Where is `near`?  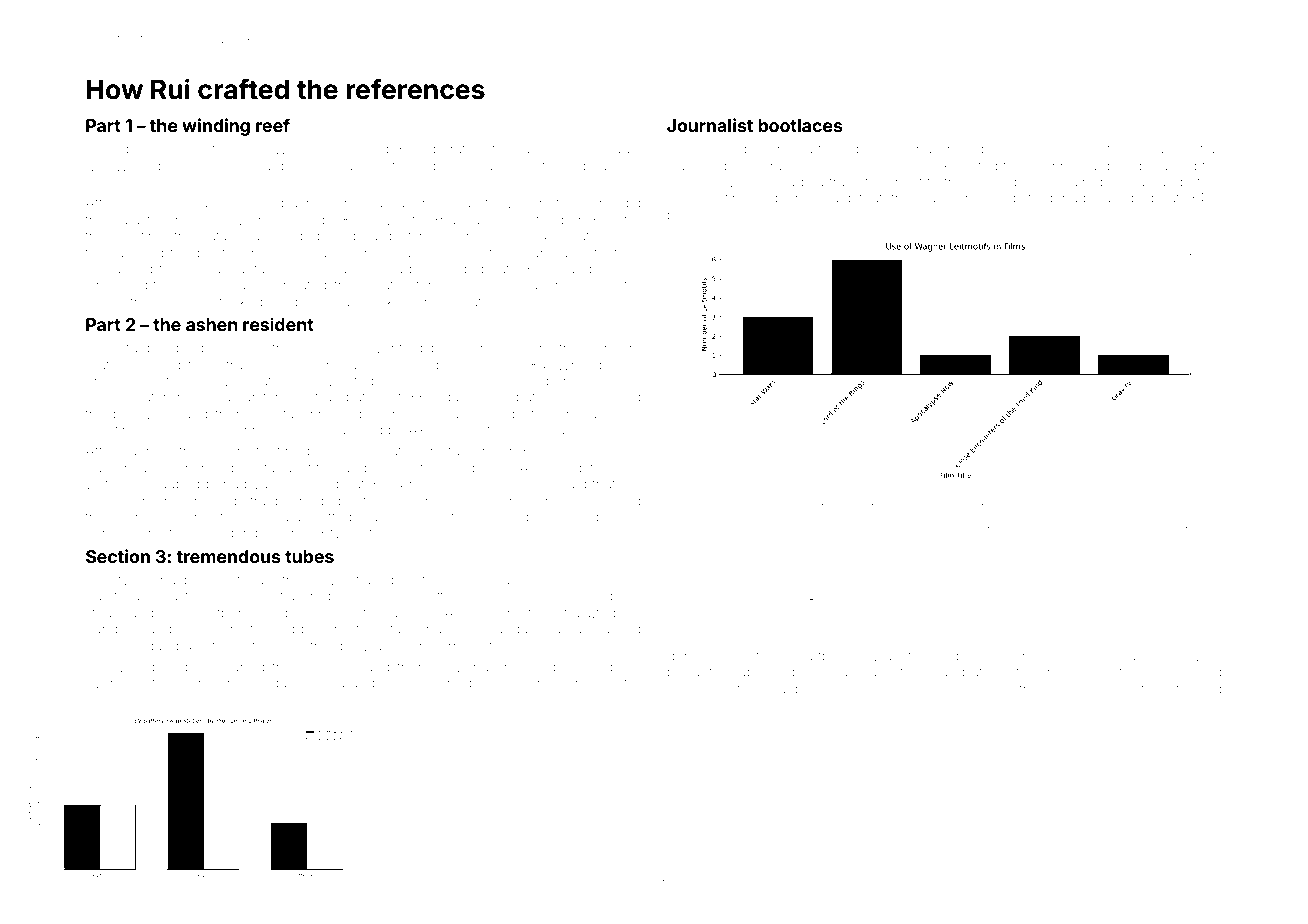
near is located at coordinates (1083, 150).
